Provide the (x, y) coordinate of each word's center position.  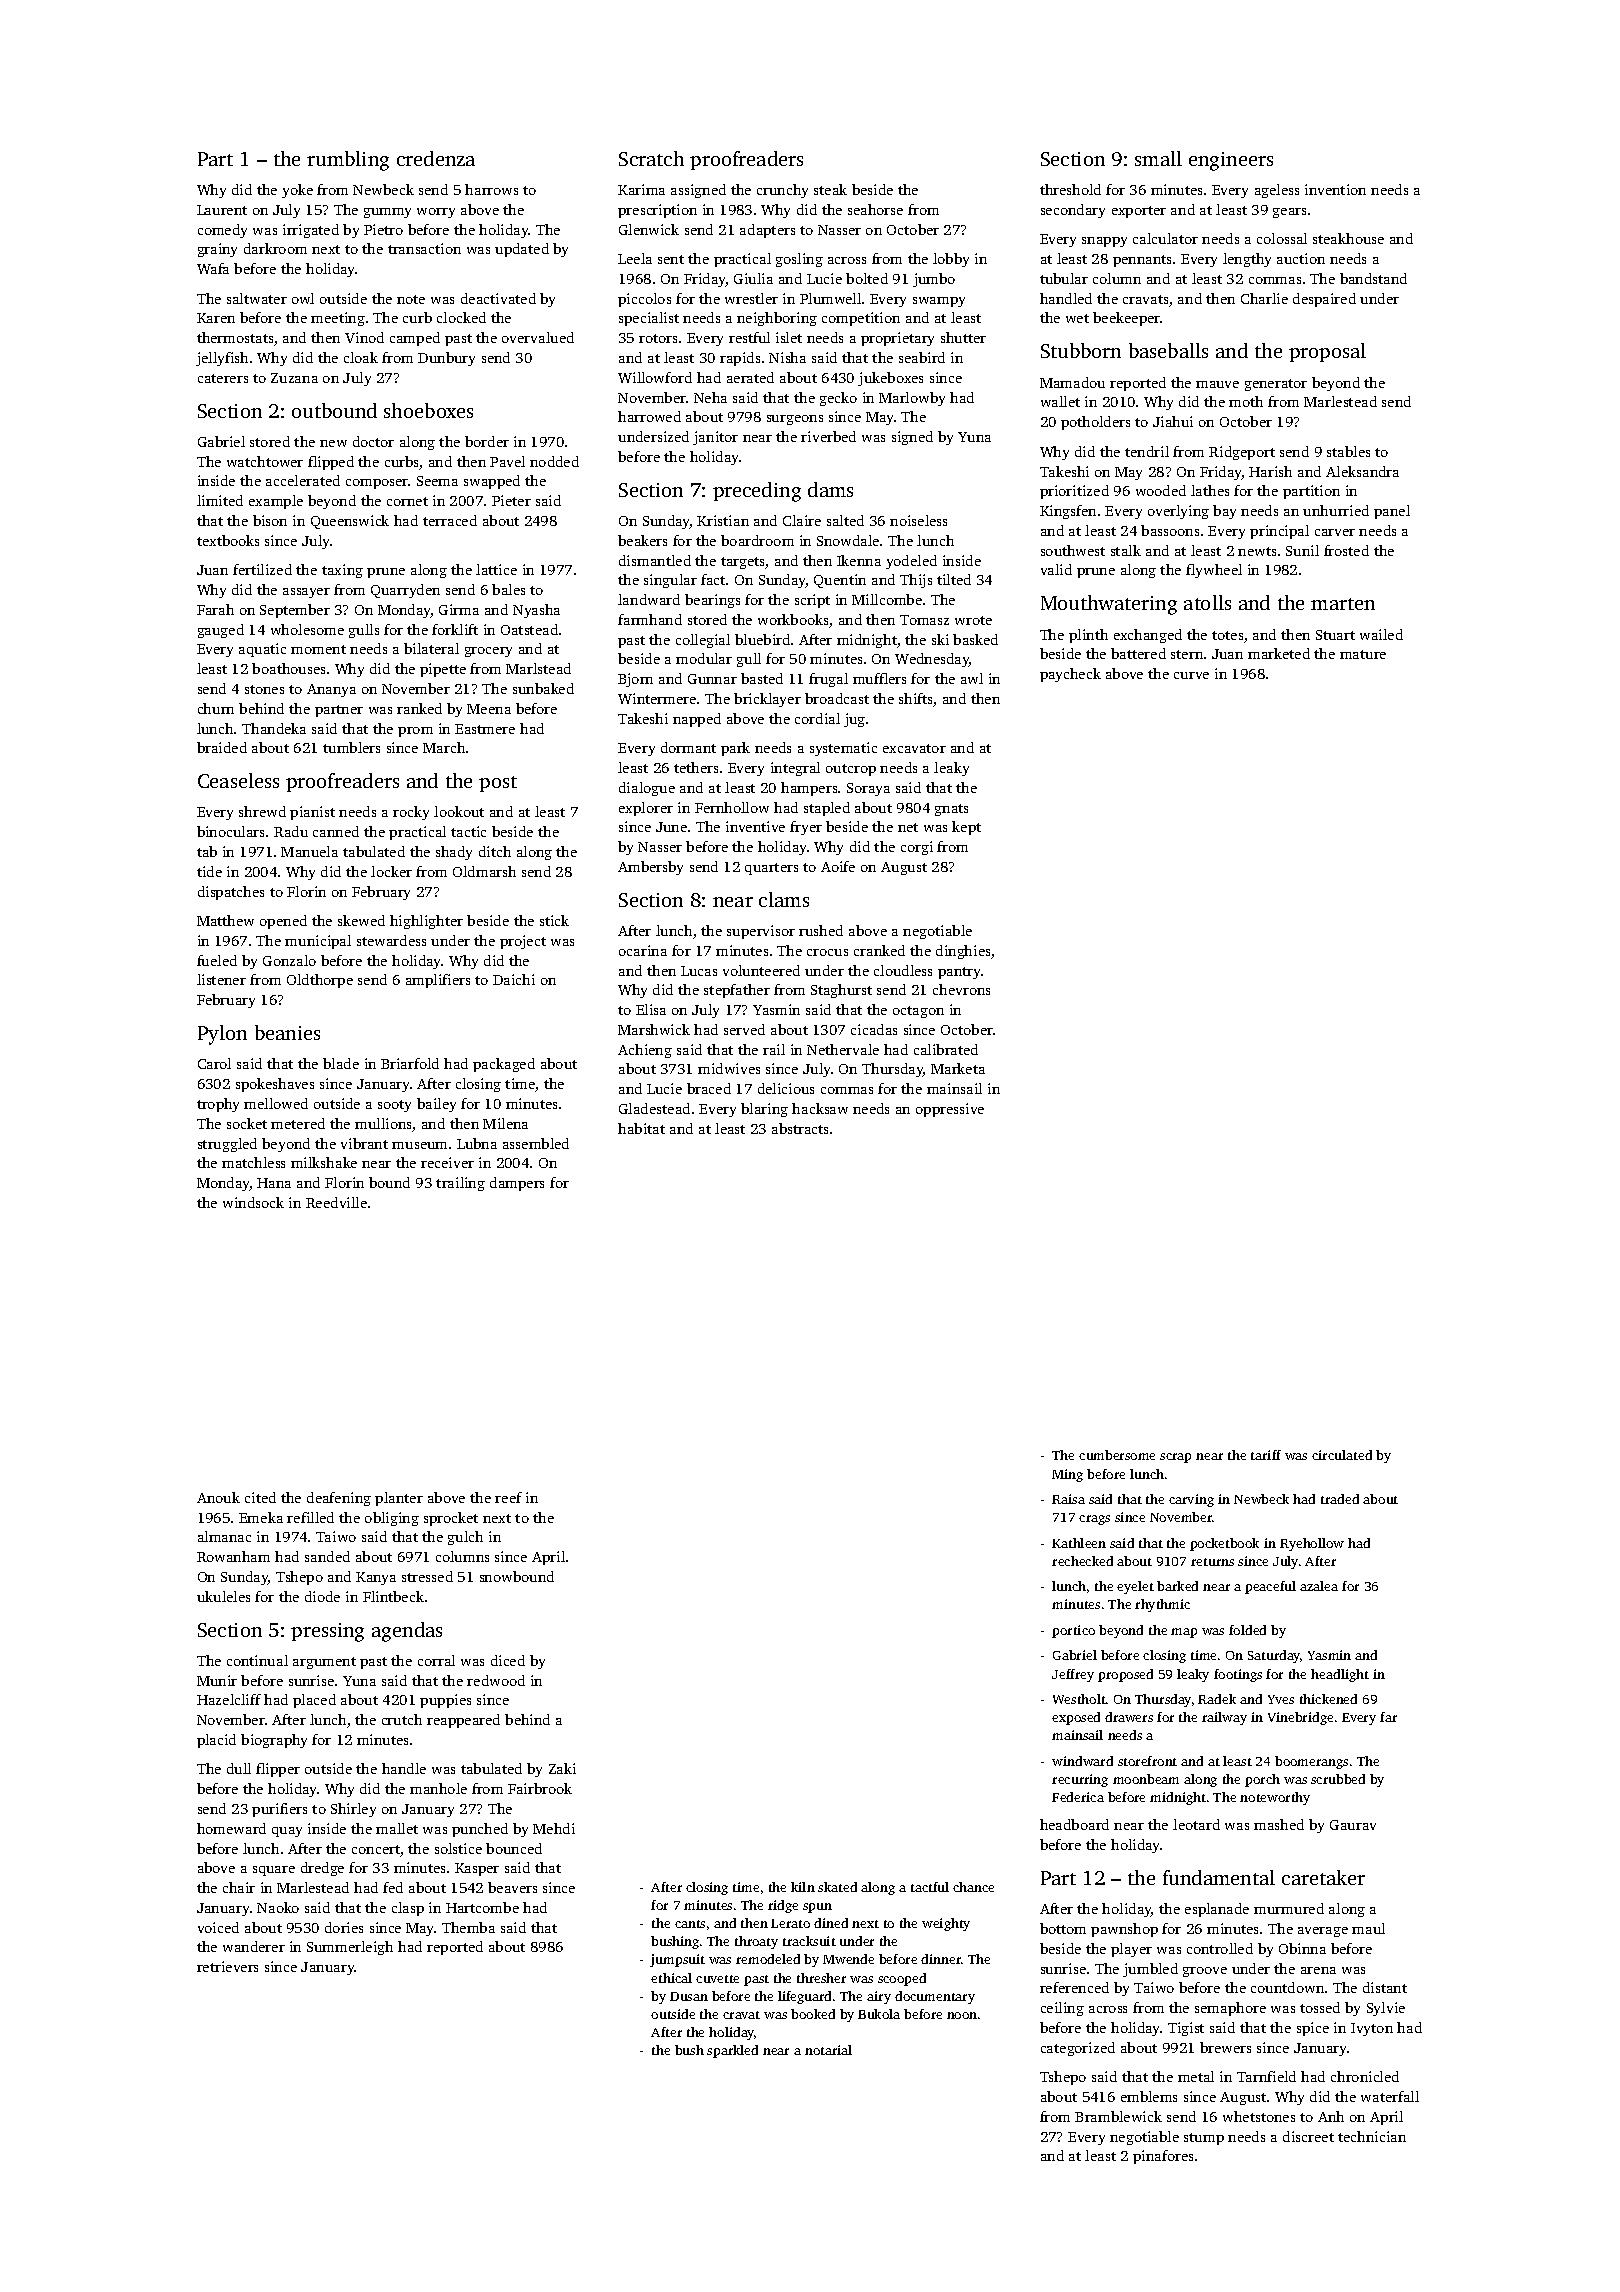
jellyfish (222, 359)
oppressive (950, 1110)
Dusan (689, 1996)
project (523, 942)
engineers (1231, 161)
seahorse (875, 209)
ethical (671, 1978)
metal (1196, 2076)
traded (1340, 1499)
